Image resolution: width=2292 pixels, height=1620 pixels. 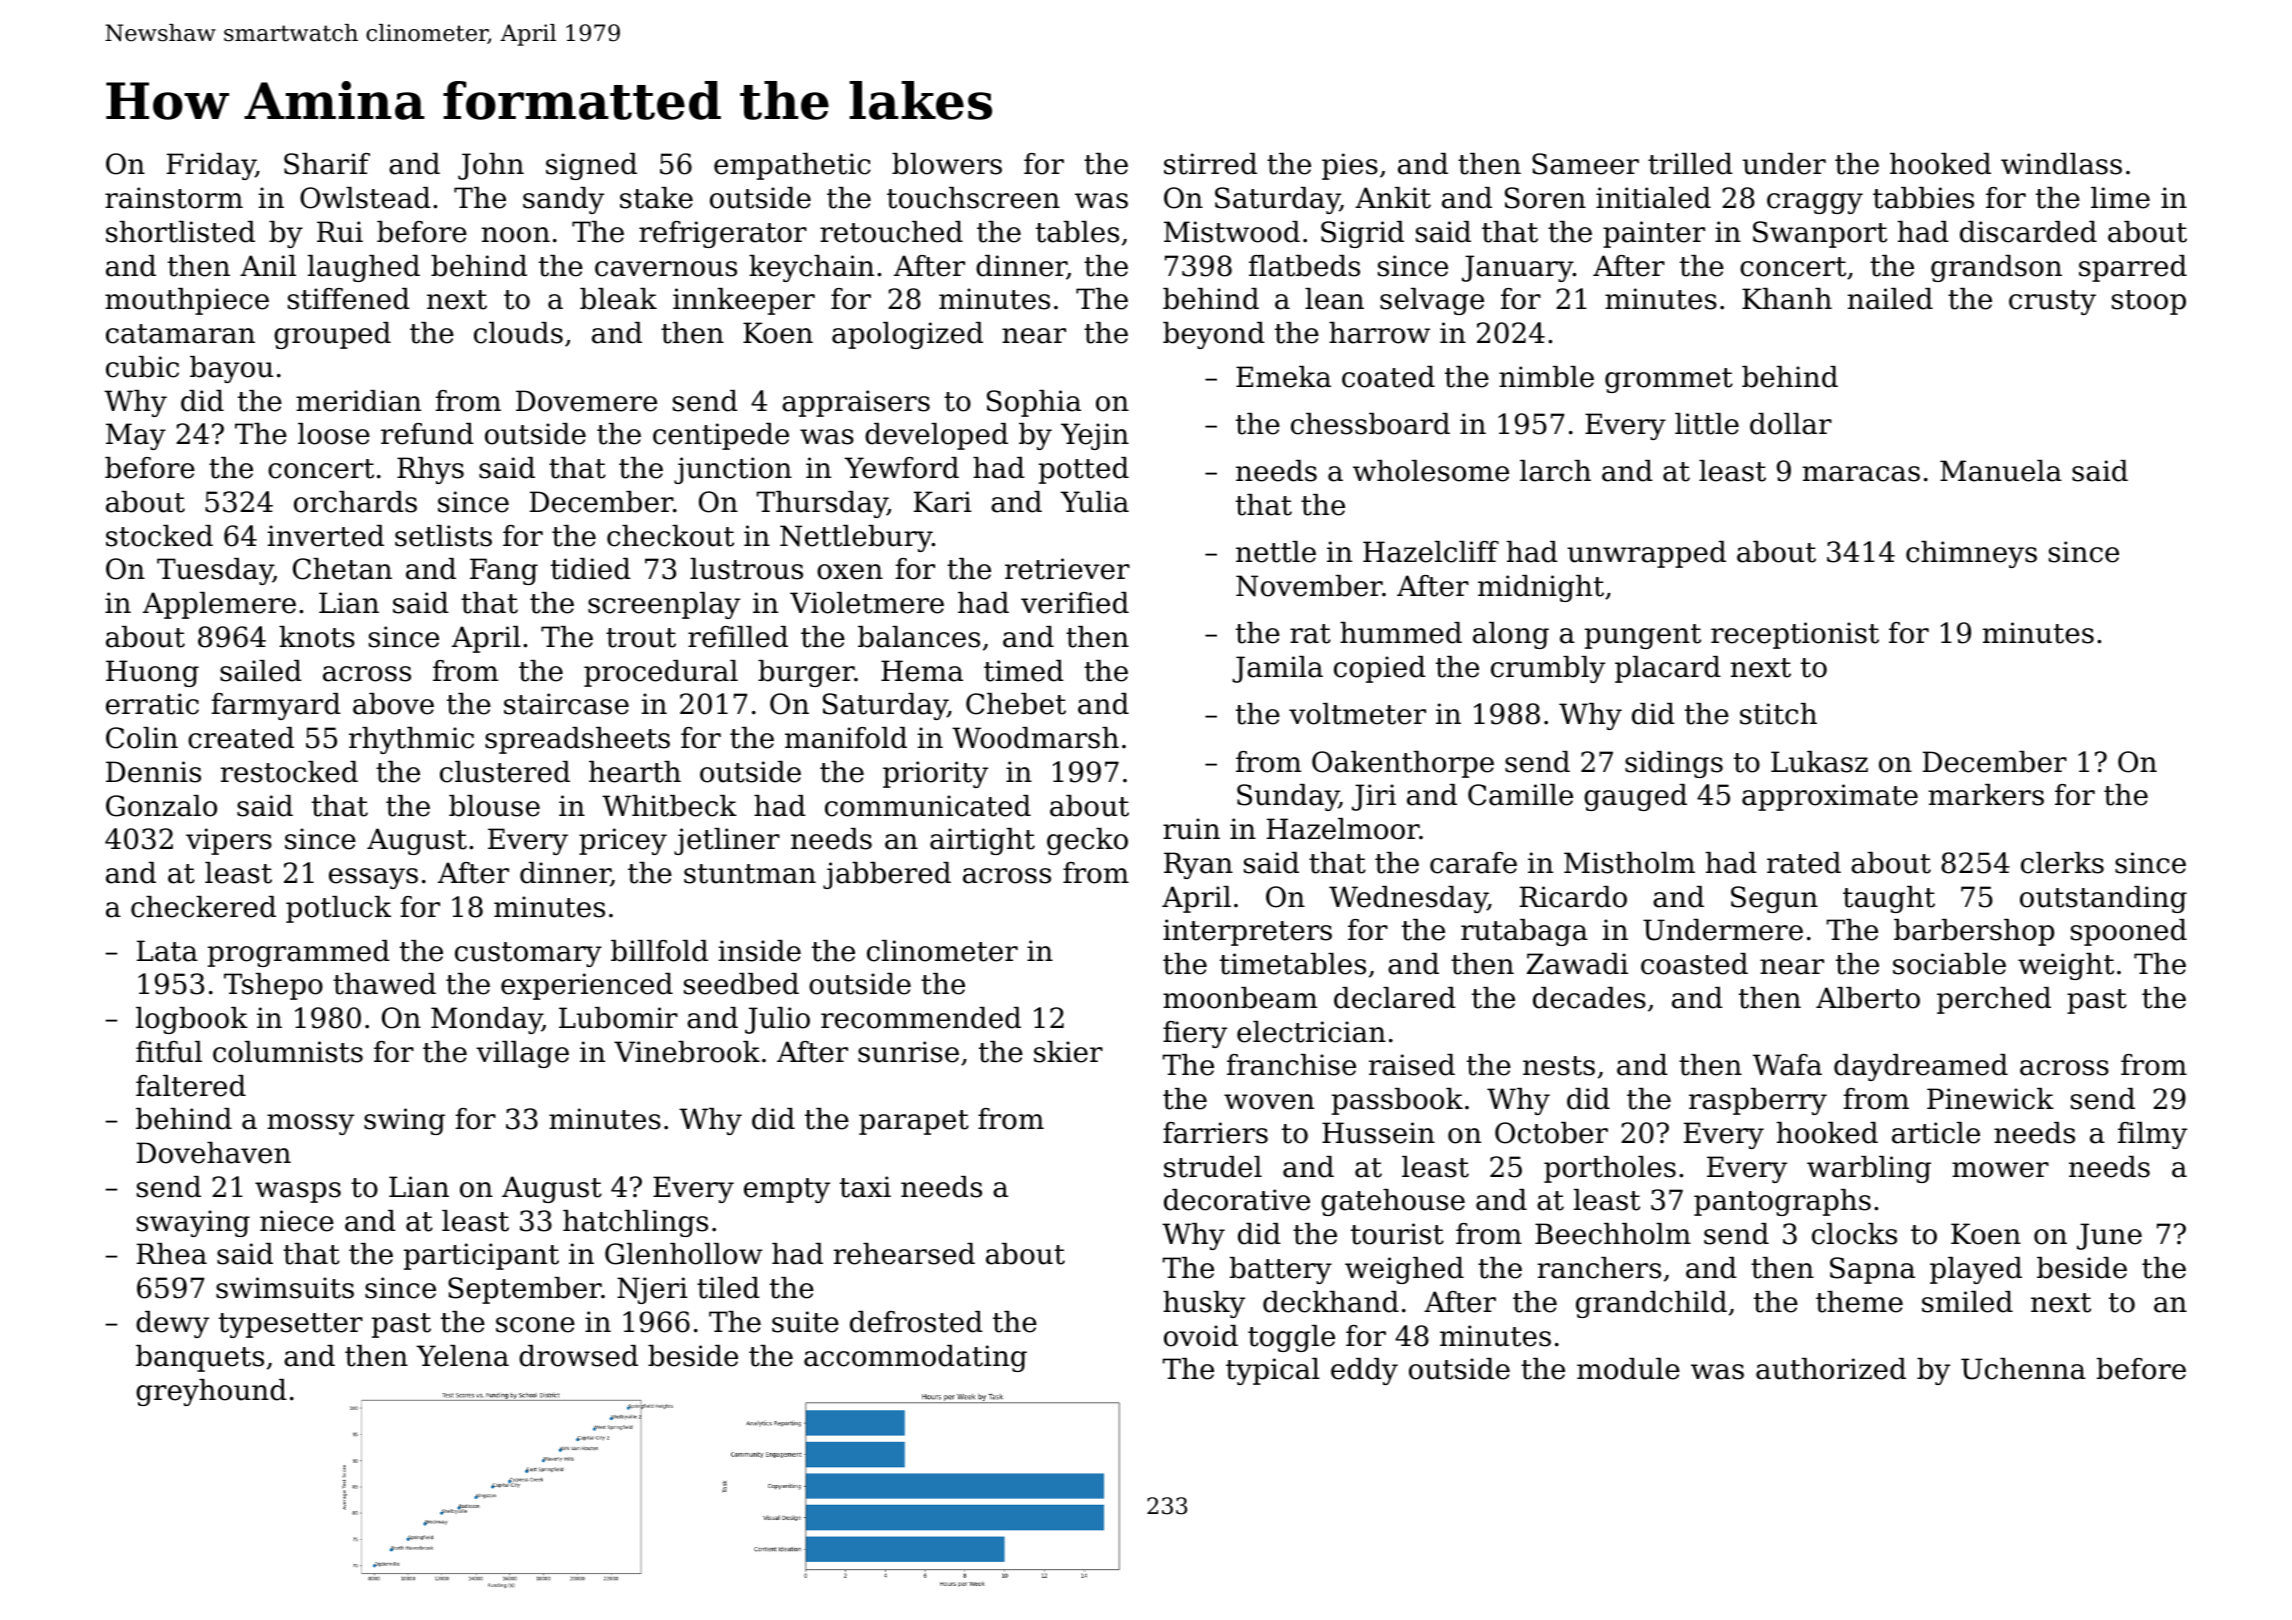 What do you see at coordinates (211, 1392) in the image?
I see `greyhound` at bounding box center [211, 1392].
